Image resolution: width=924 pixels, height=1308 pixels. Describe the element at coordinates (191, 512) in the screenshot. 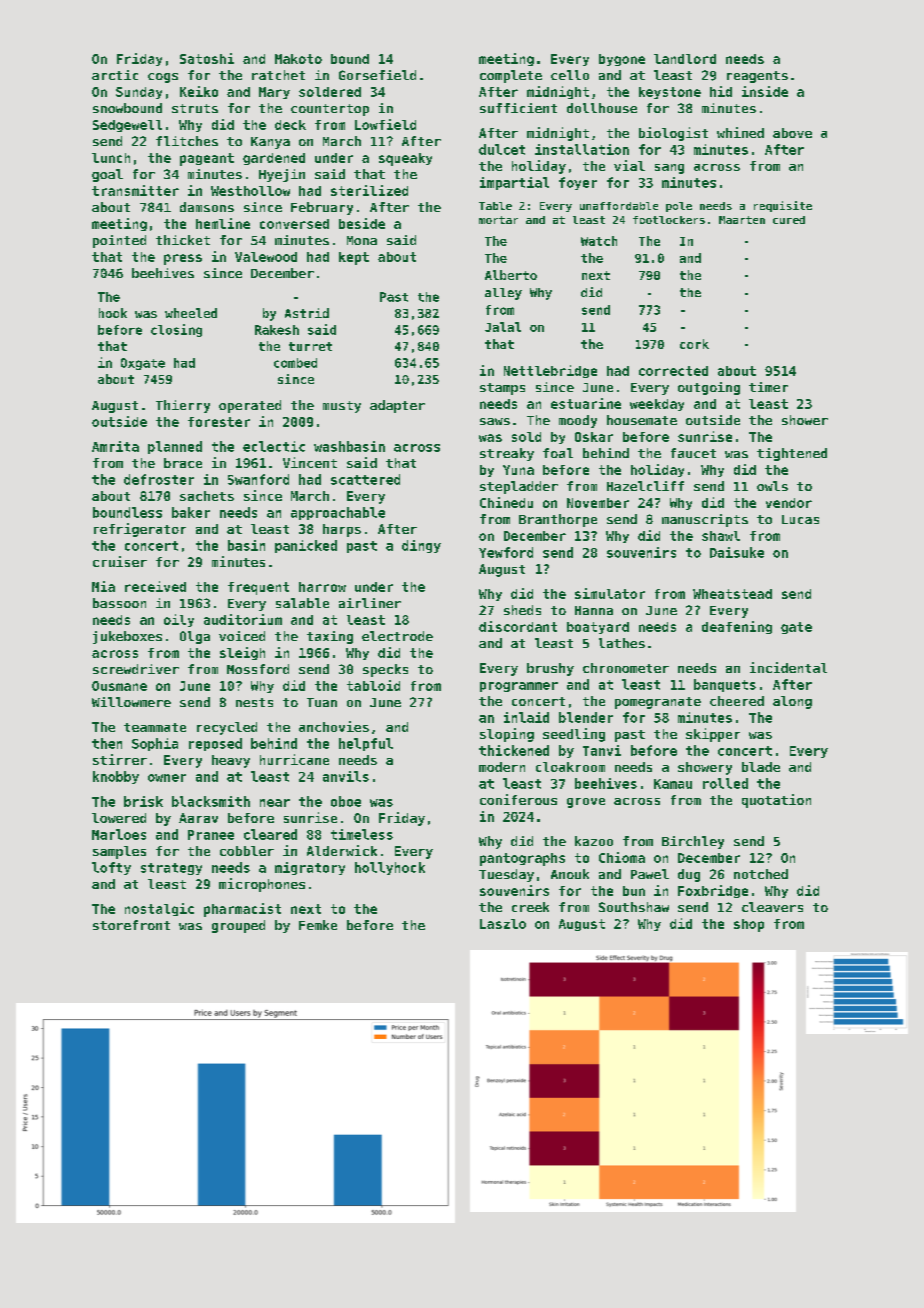

I see `baker` at that location.
